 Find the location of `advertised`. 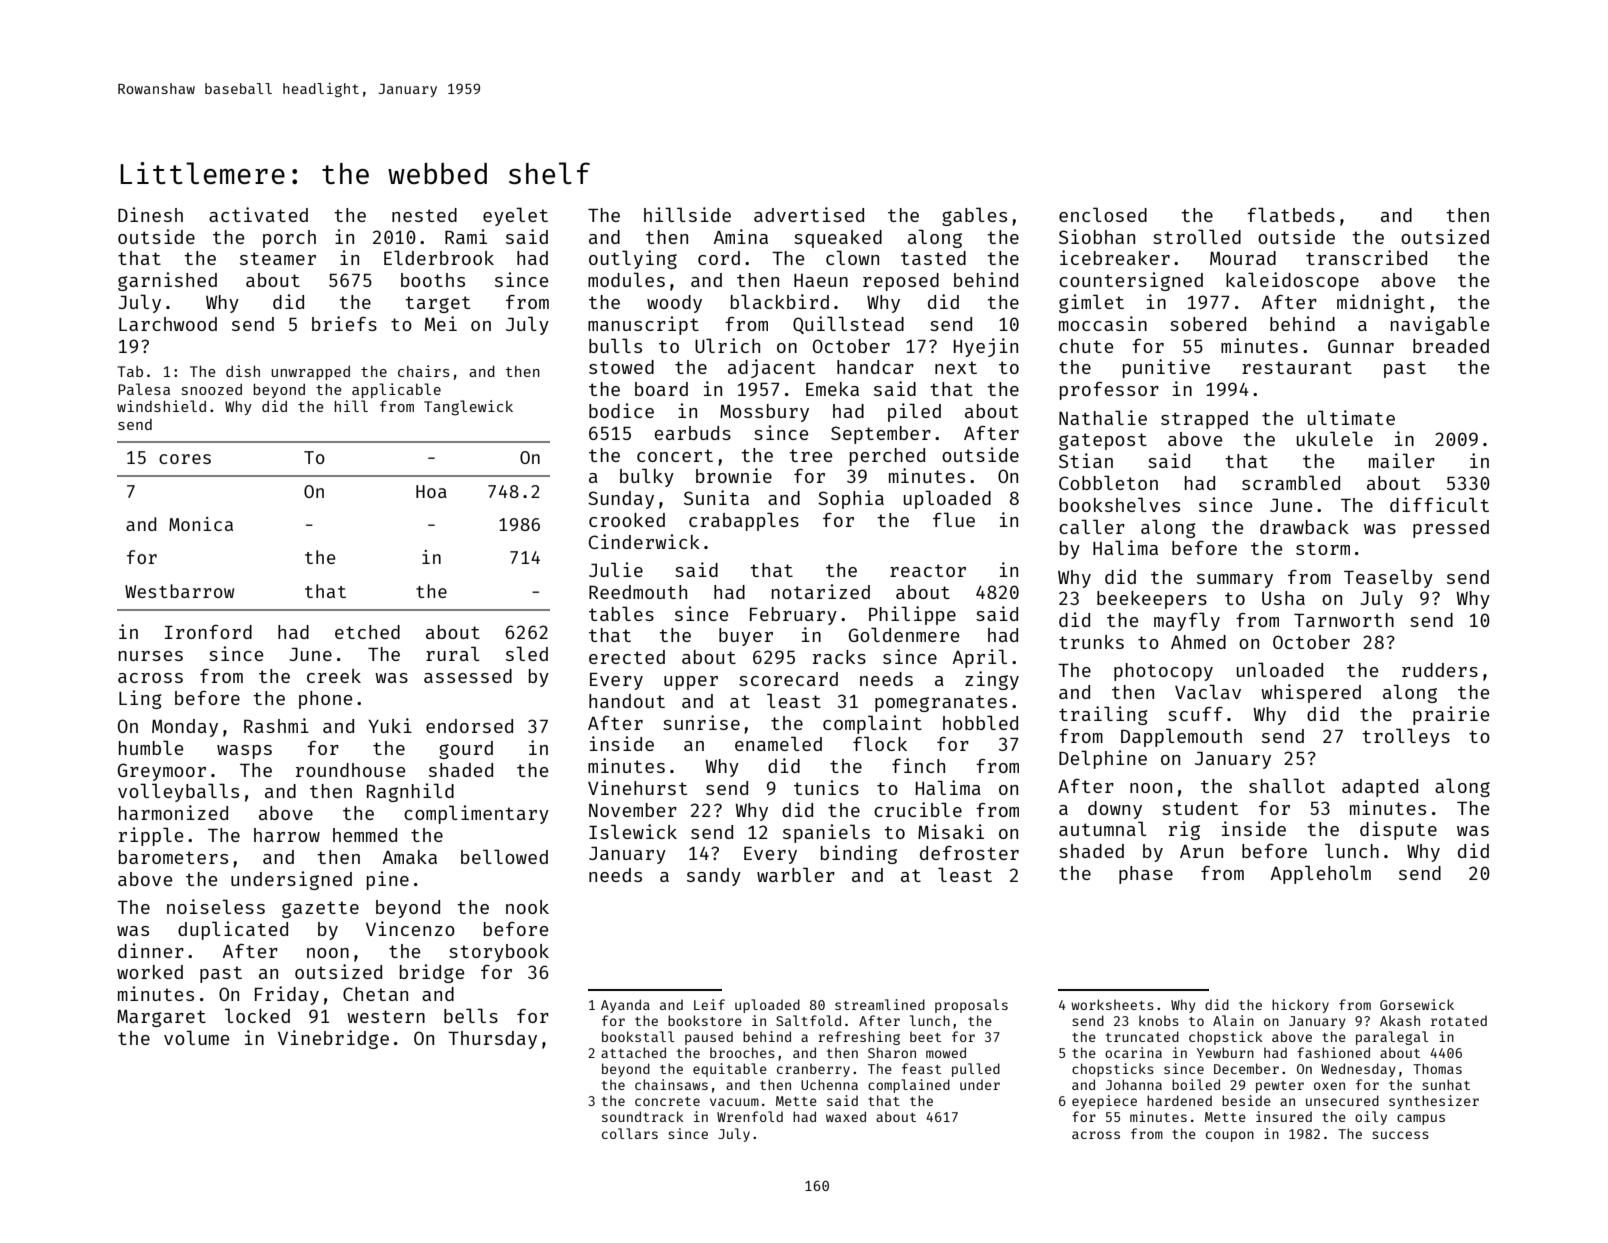

advertised is located at coordinates (809, 214).
